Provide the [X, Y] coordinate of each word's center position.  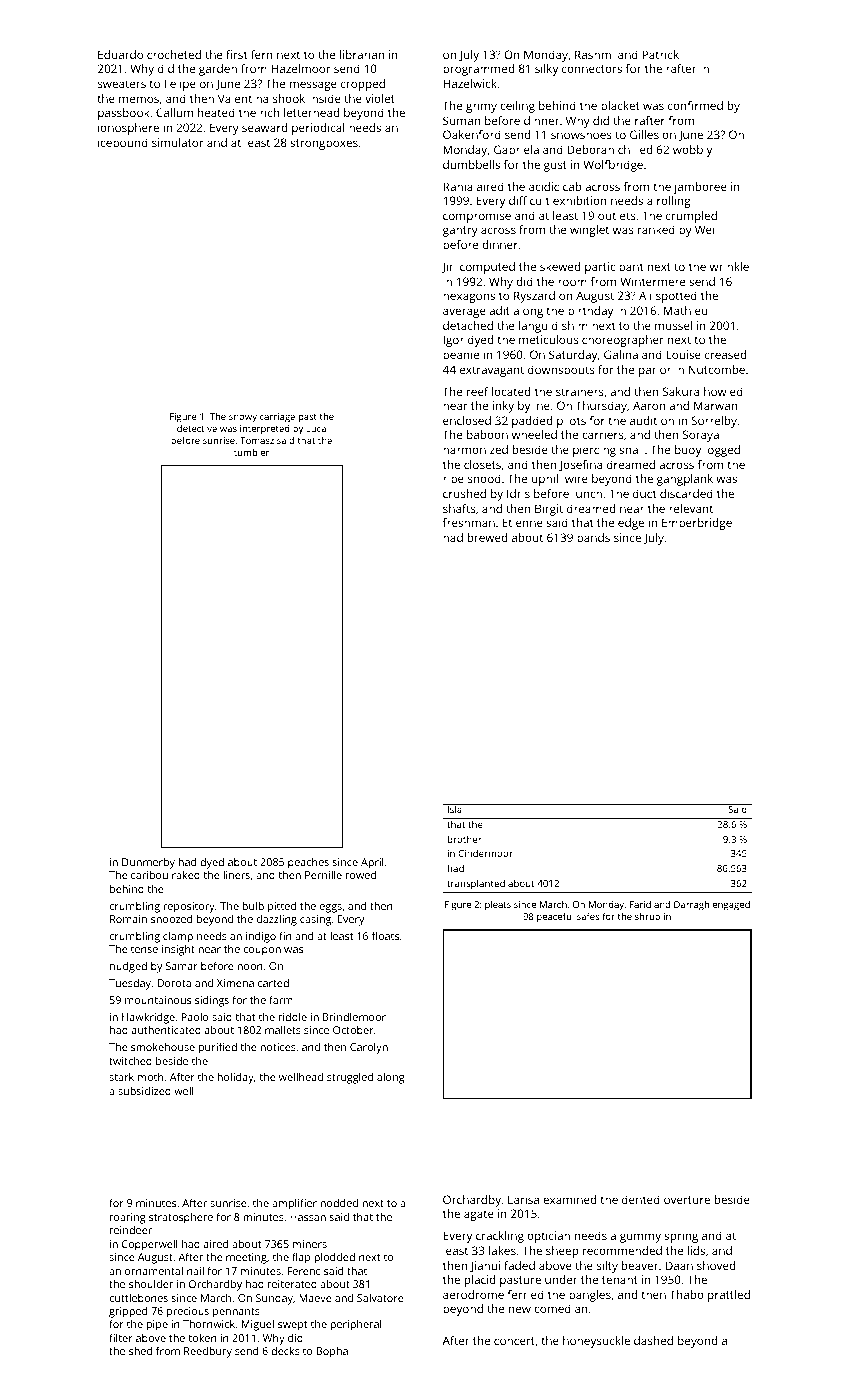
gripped [128, 1312]
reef [478, 391]
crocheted [174, 54]
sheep [562, 1252]
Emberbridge [697, 524]
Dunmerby [148, 863]
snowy [243, 418]
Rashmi [594, 54]
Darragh [691, 905]
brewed [487, 537]
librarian [362, 54]
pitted [282, 907]
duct [645, 493]
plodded [334, 1258]
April [372, 863]
